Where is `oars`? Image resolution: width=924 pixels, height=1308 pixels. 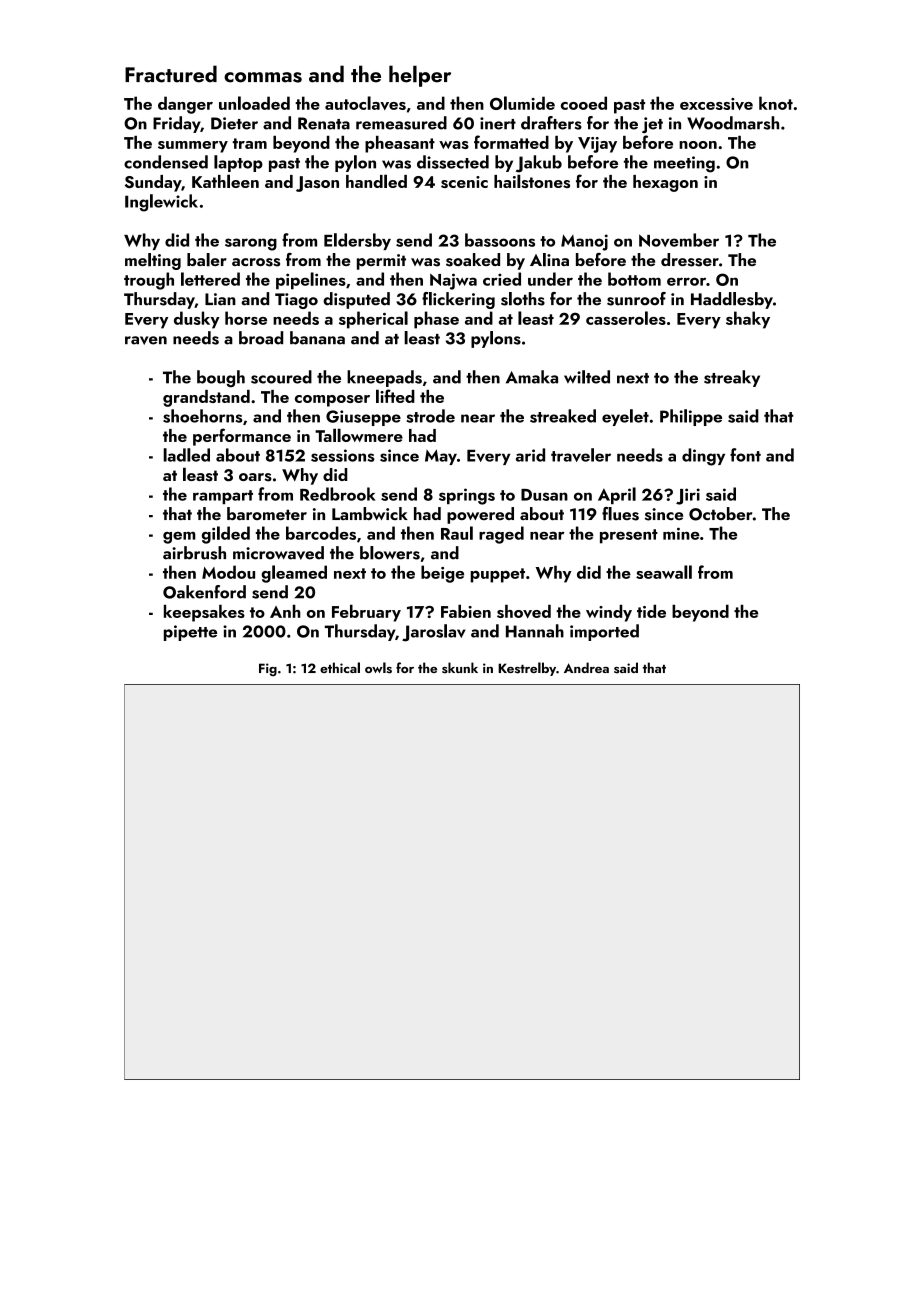
oars is located at coordinates (255, 477).
